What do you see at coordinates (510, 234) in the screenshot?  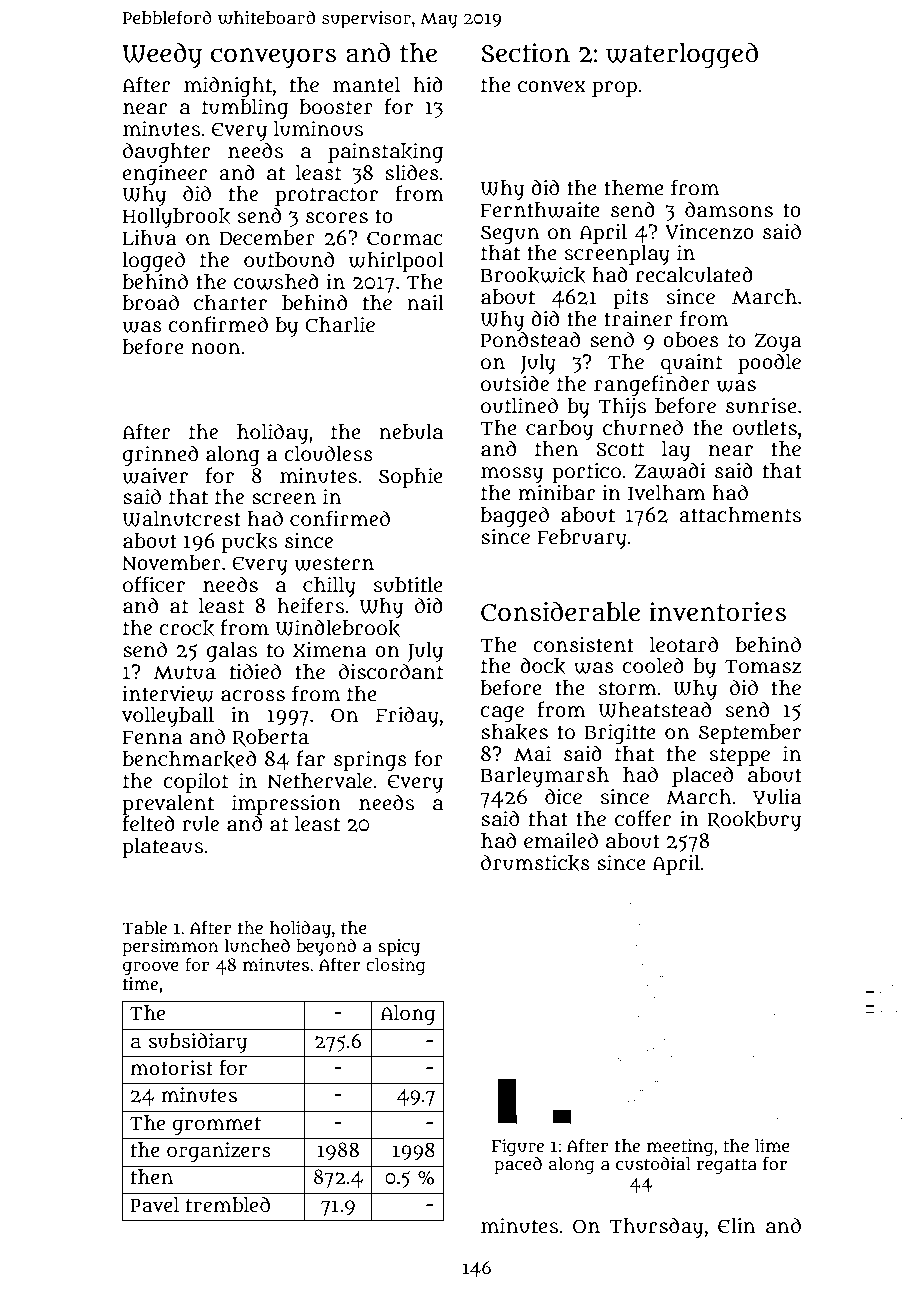 I see `Segun` at bounding box center [510, 234].
